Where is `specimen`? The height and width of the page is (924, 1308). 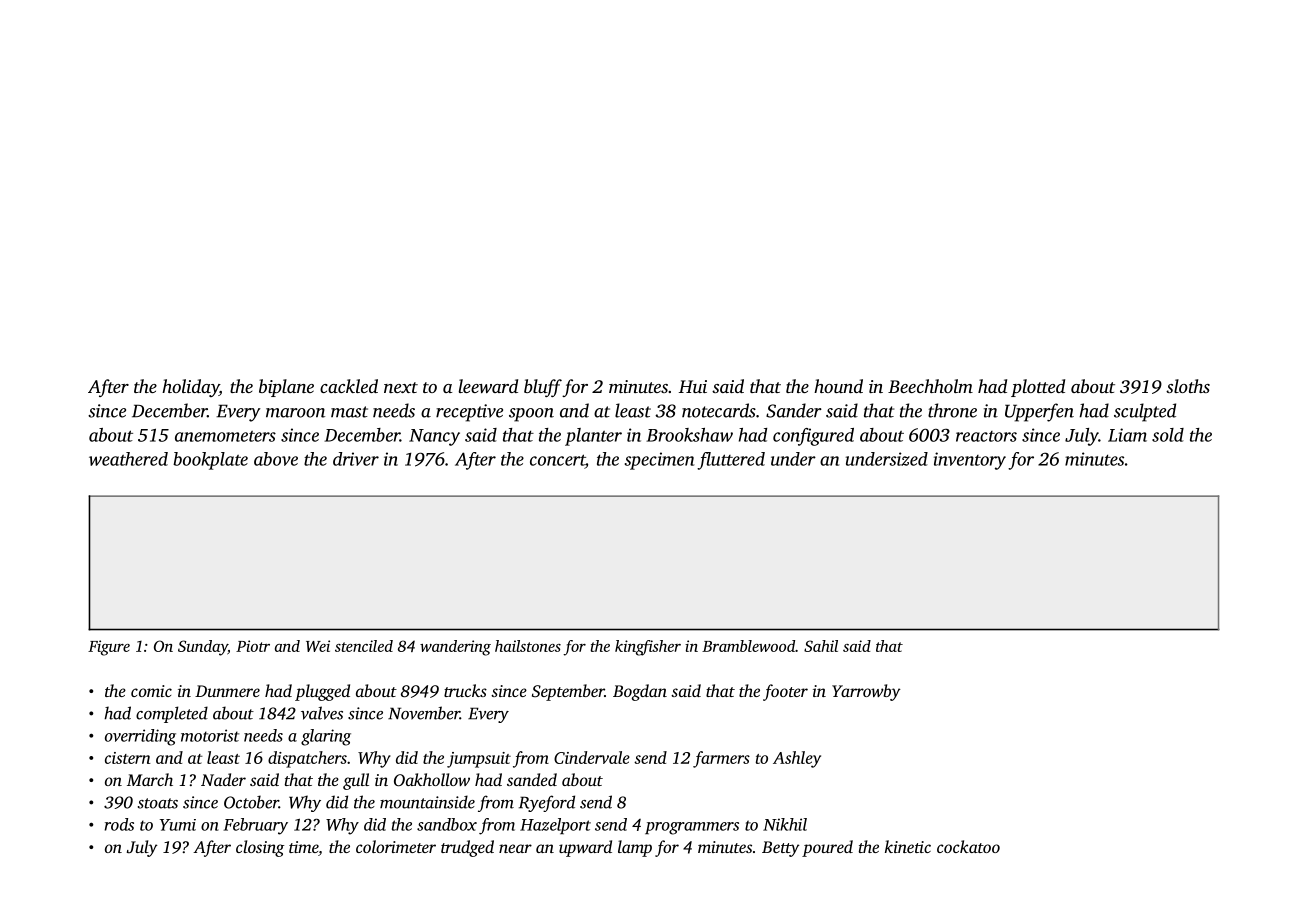 specimen is located at coordinates (659, 461).
